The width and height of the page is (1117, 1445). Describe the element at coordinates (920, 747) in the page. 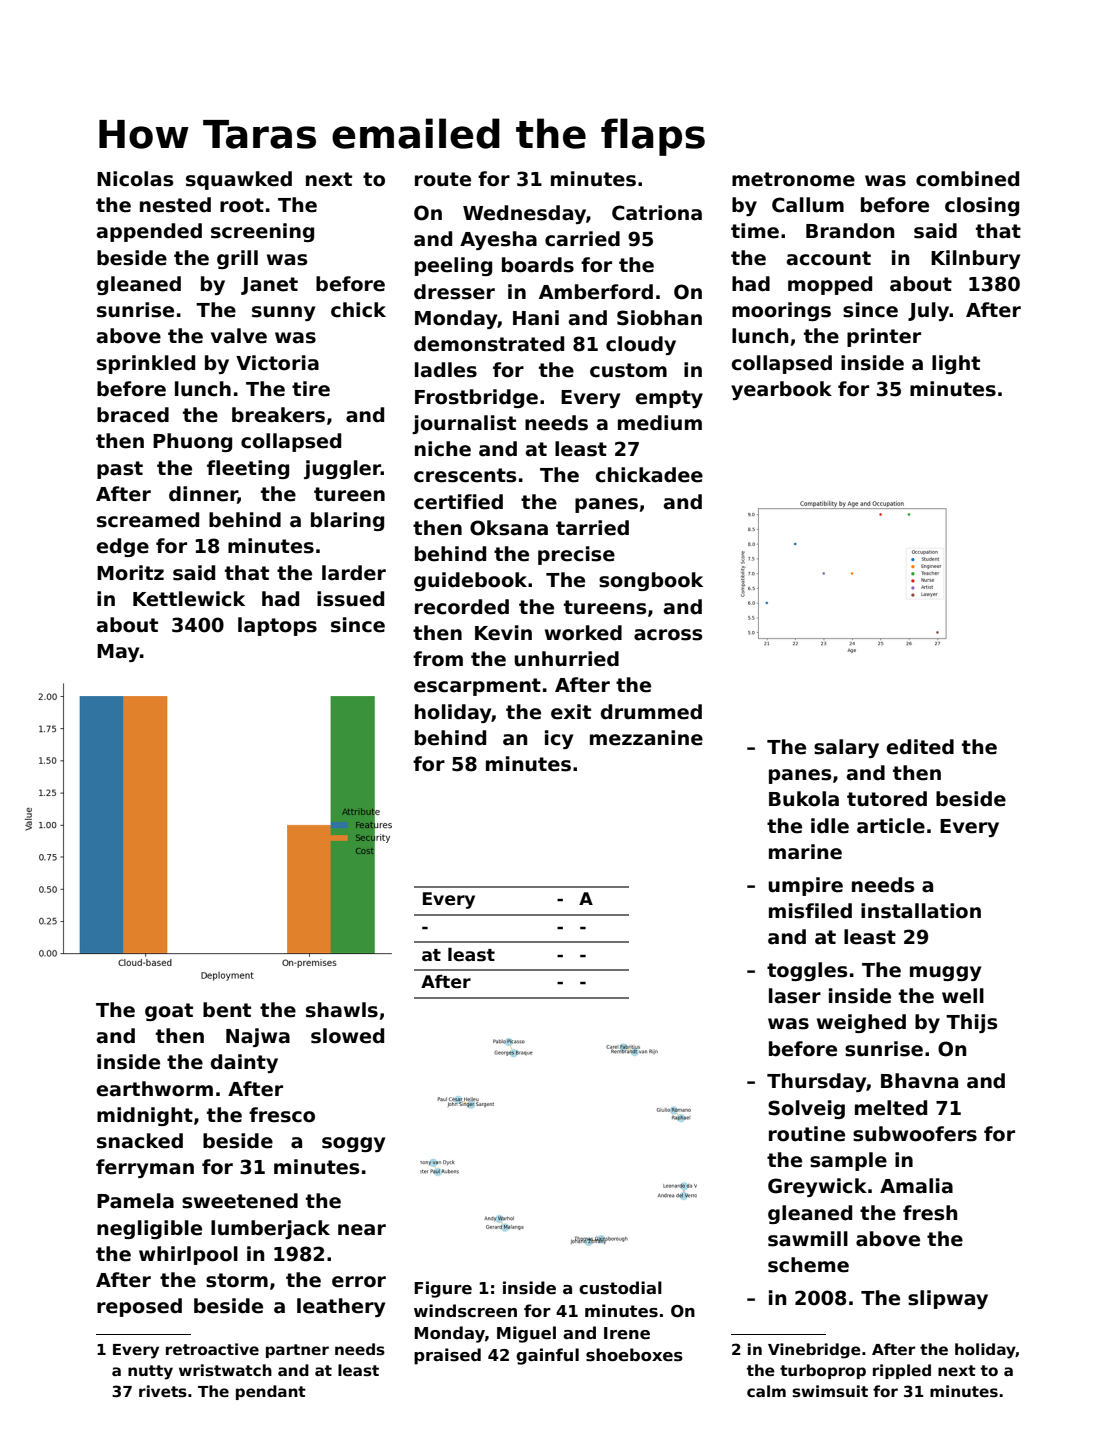

I see `edited` at that location.
